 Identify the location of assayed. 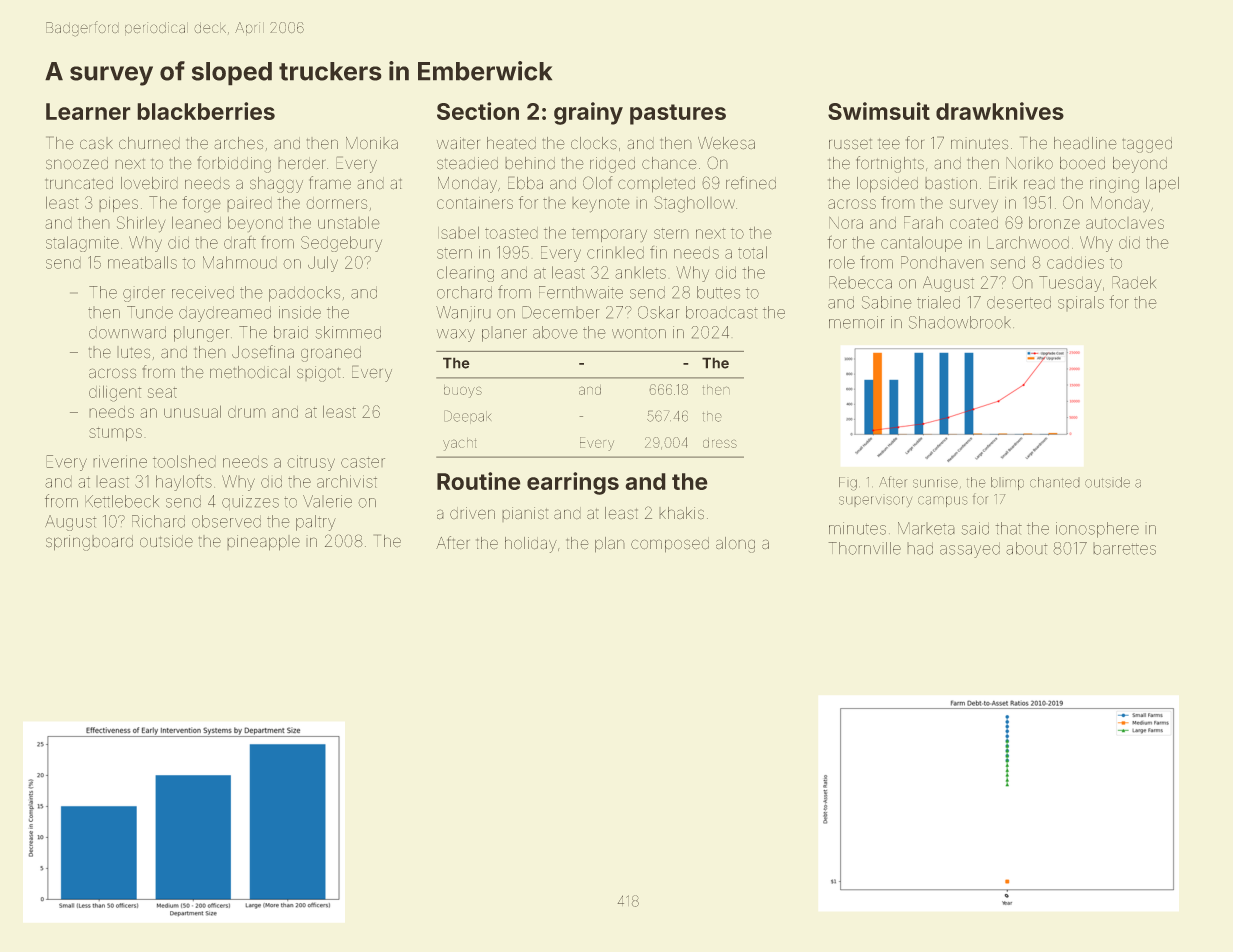
(970, 551).
